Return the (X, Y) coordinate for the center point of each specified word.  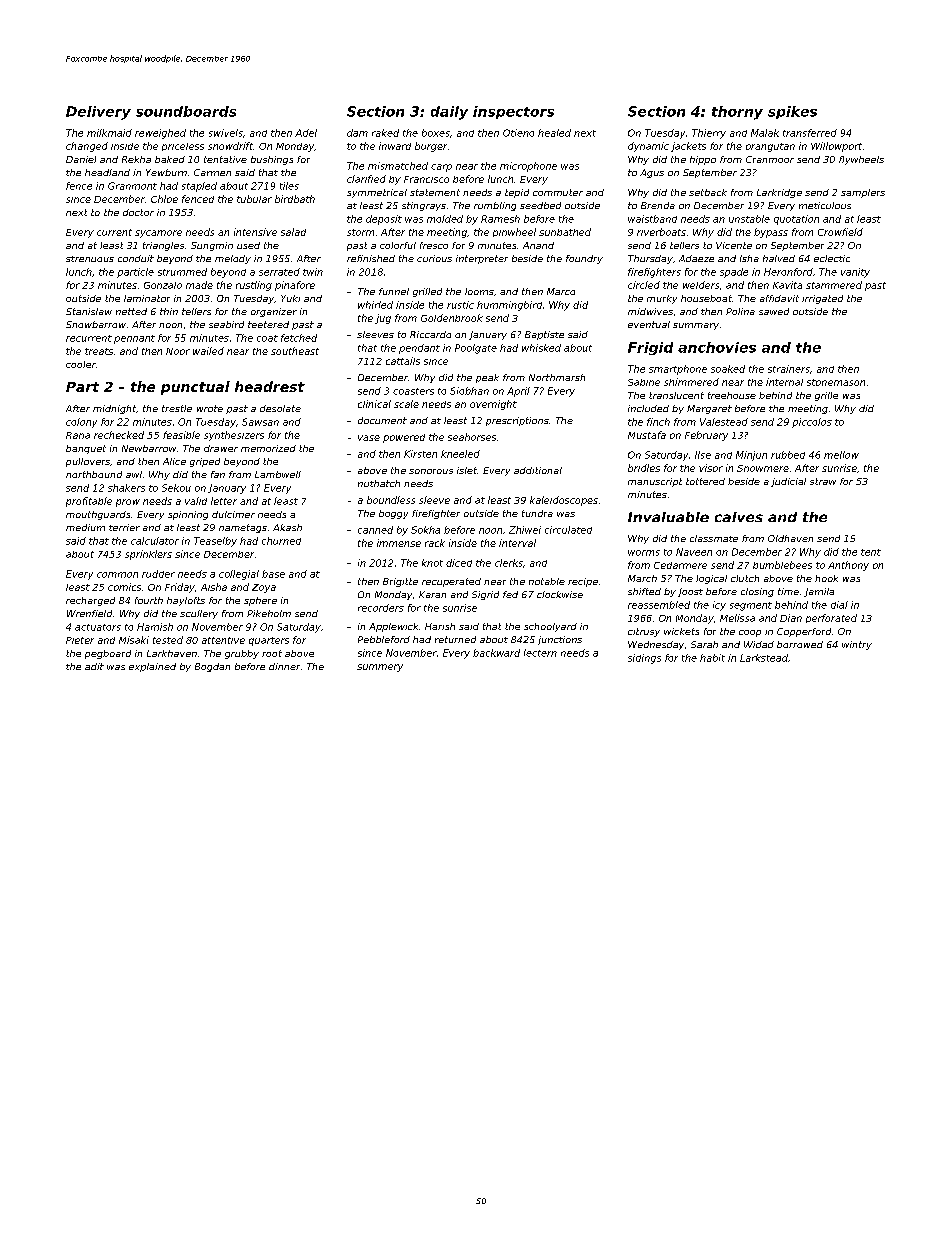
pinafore (295, 286)
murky (662, 299)
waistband (652, 219)
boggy (393, 514)
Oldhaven (790, 538)
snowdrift (230, 146)
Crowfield (840, 232)
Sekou (176, 488)
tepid (517, 193)
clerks (509, 563)
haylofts (186, 601)
